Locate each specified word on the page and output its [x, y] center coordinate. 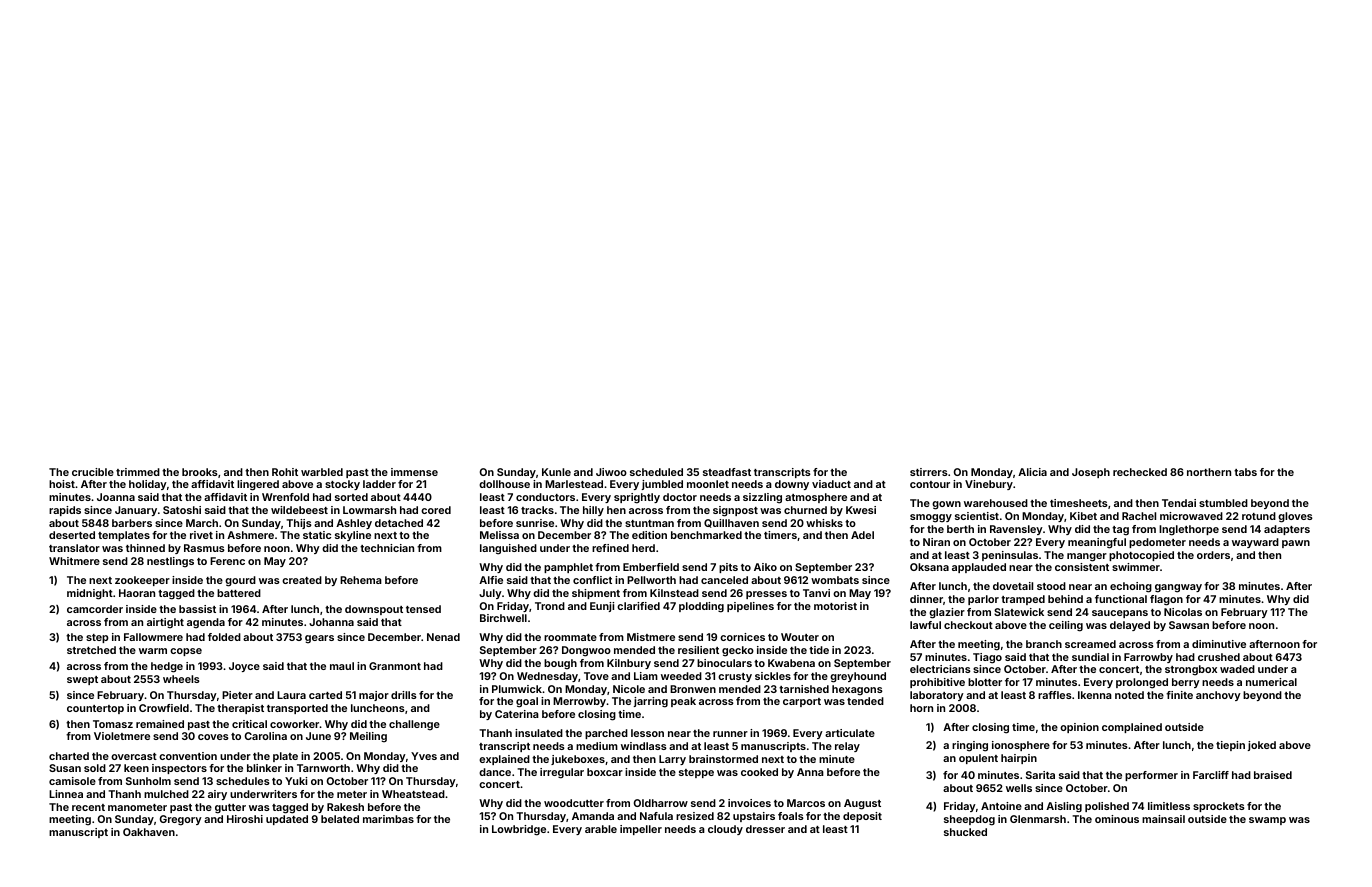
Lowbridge [519, 830]
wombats [835, 580]
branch [1044, 644]
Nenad [443, 637]
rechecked [1140, 472]
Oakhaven [149, 832]
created [302, 580]
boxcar [605, 772]
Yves [424, 756]
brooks [200, 472]
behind [1065, 599]
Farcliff [1211, 775]
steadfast [727, 472]
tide [819, 650]
